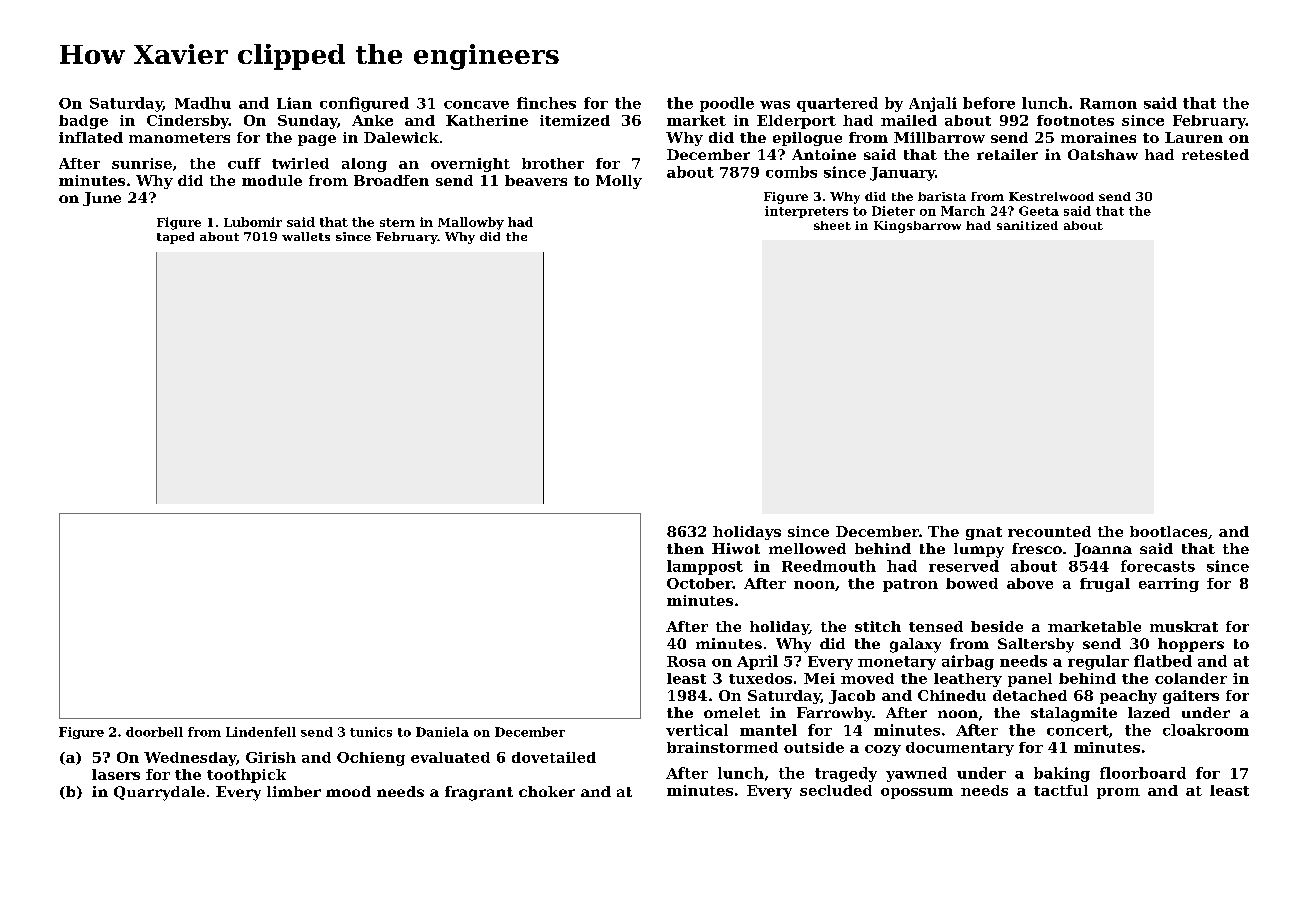  What do you see at coordinates (175, 238) in the image?
I see `taped` at bounding box center [175, 238].
